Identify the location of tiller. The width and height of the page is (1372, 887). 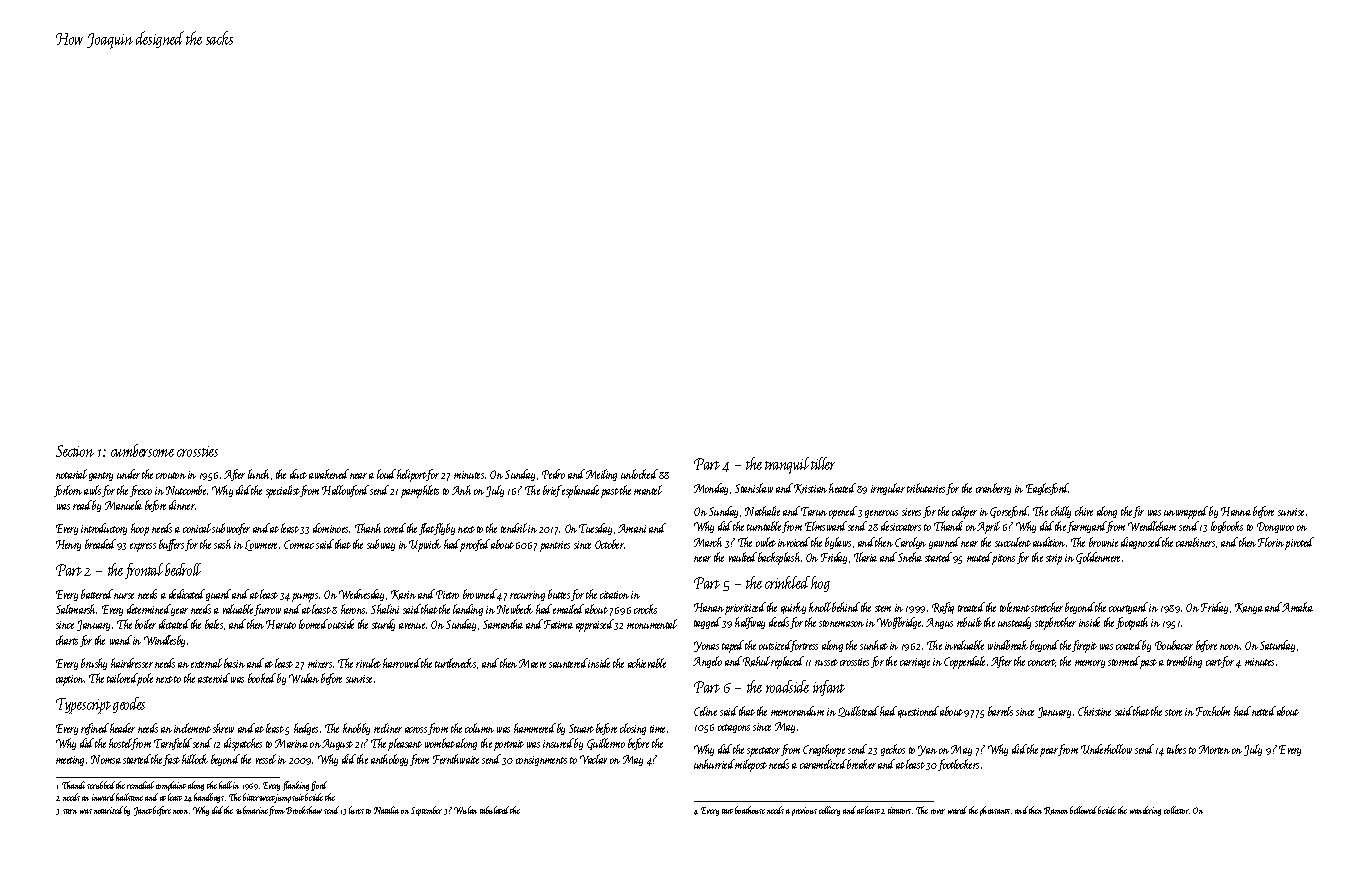
(823, 463).
